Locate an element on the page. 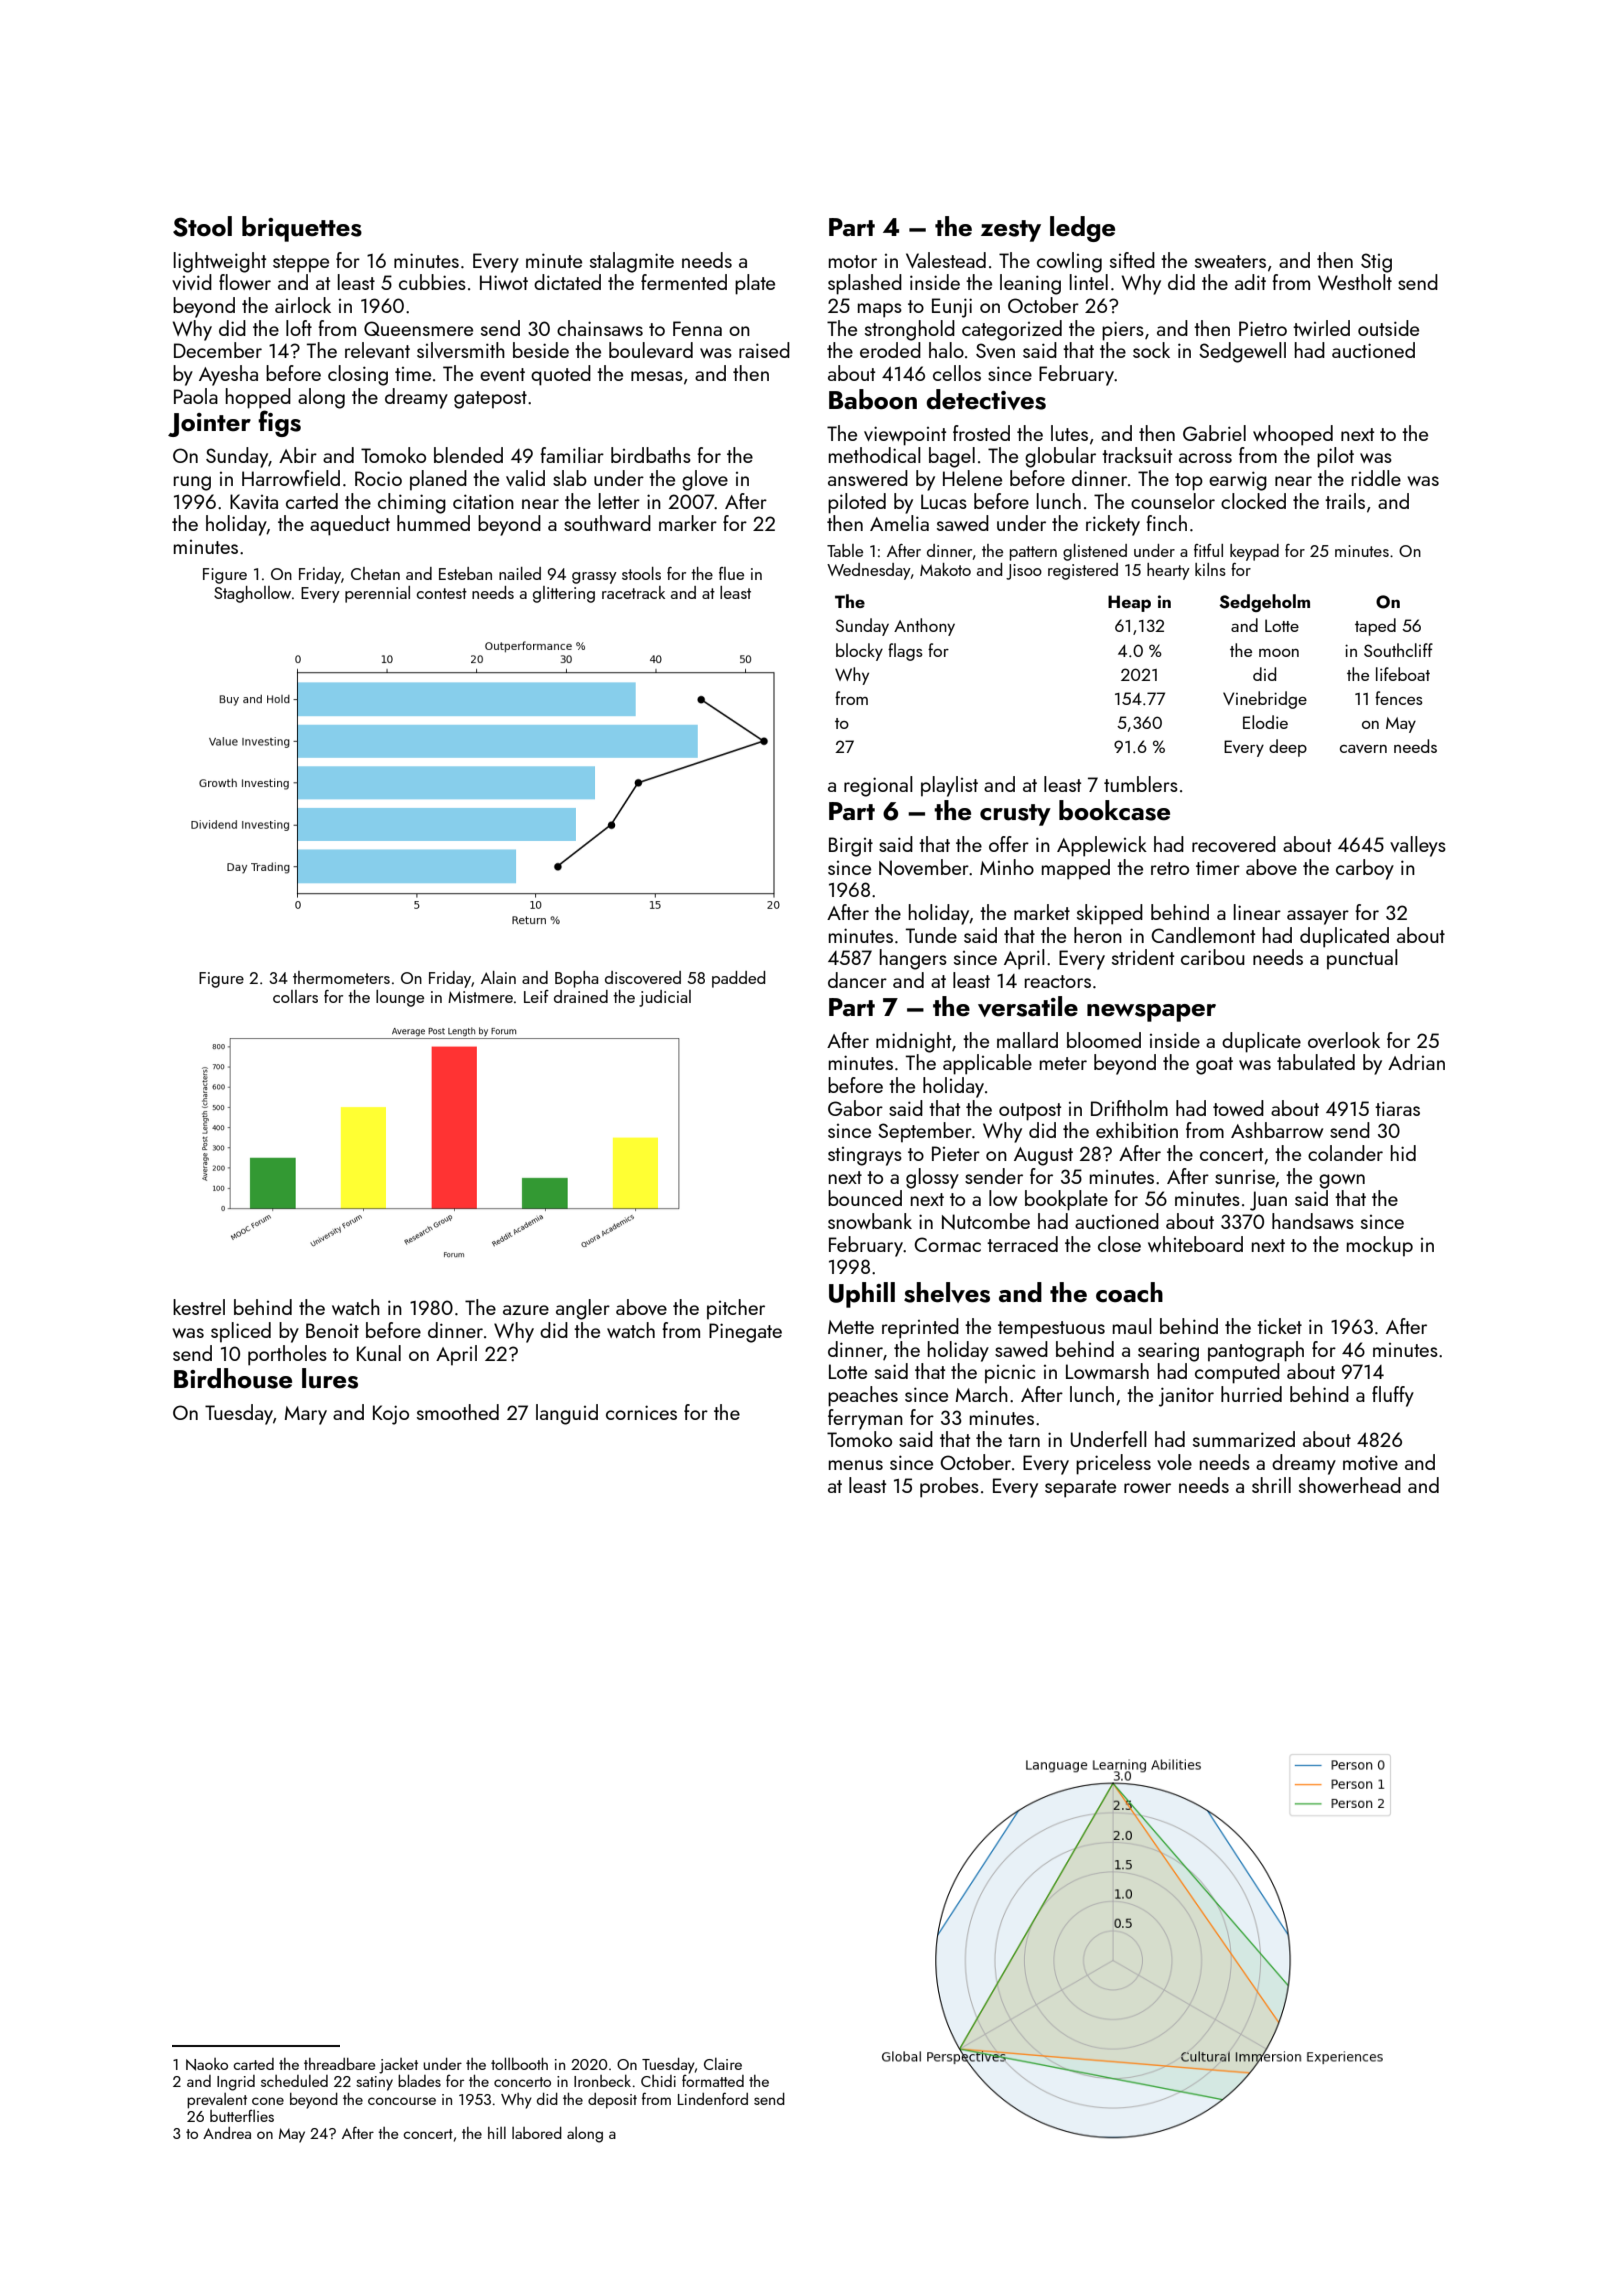 This page has height=2292, width=1620. birdbaths is located at coordinates (651, 455).
